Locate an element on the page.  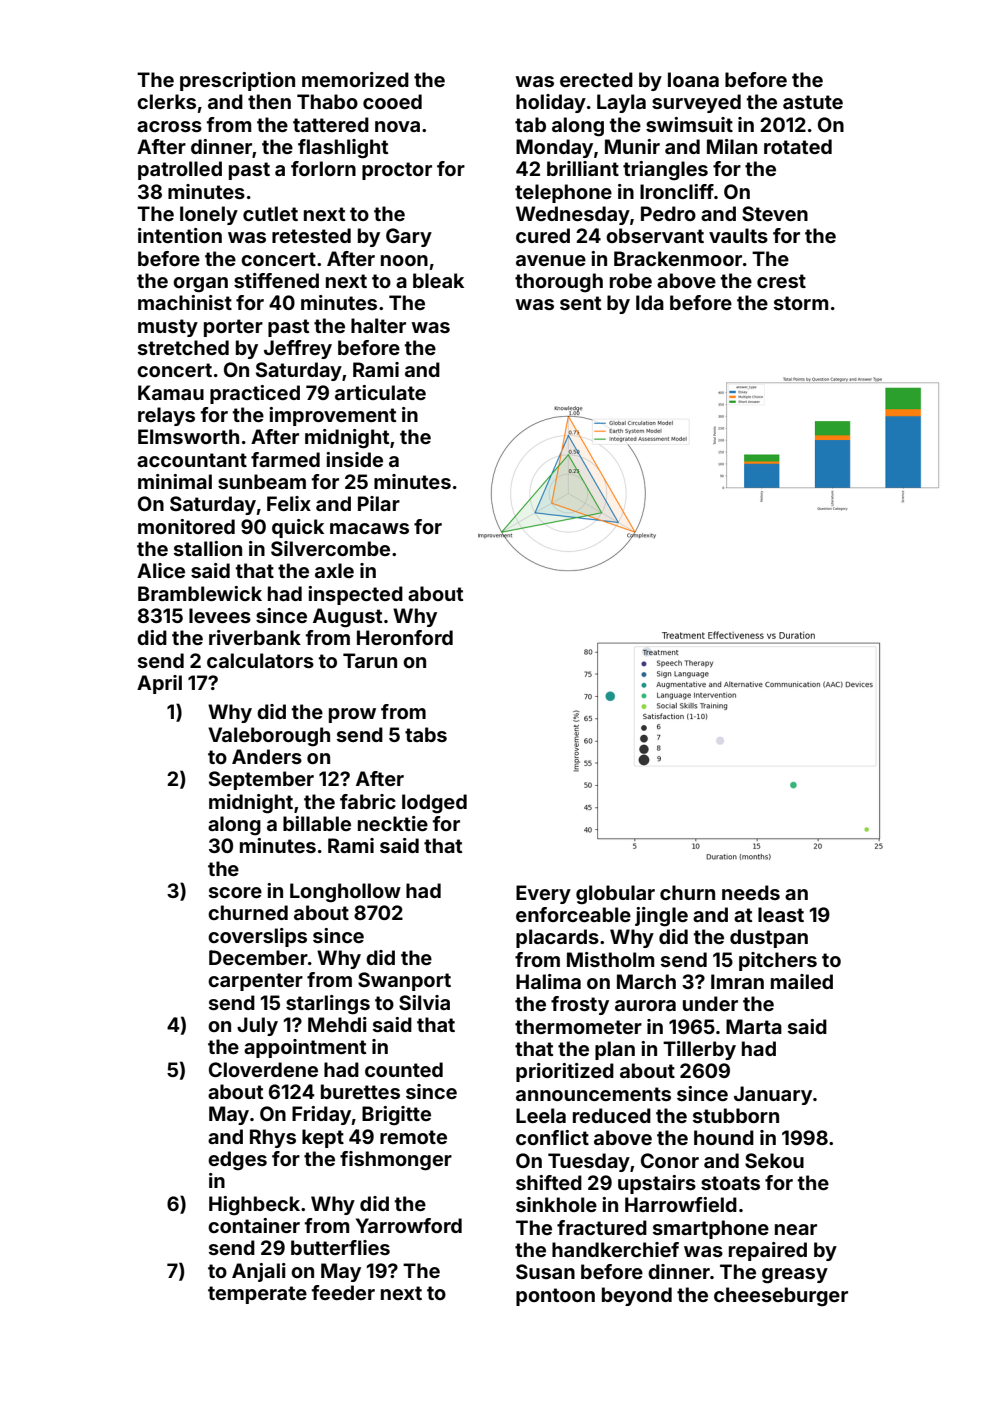
fishmonger is located at coordinates (396, 1161).
